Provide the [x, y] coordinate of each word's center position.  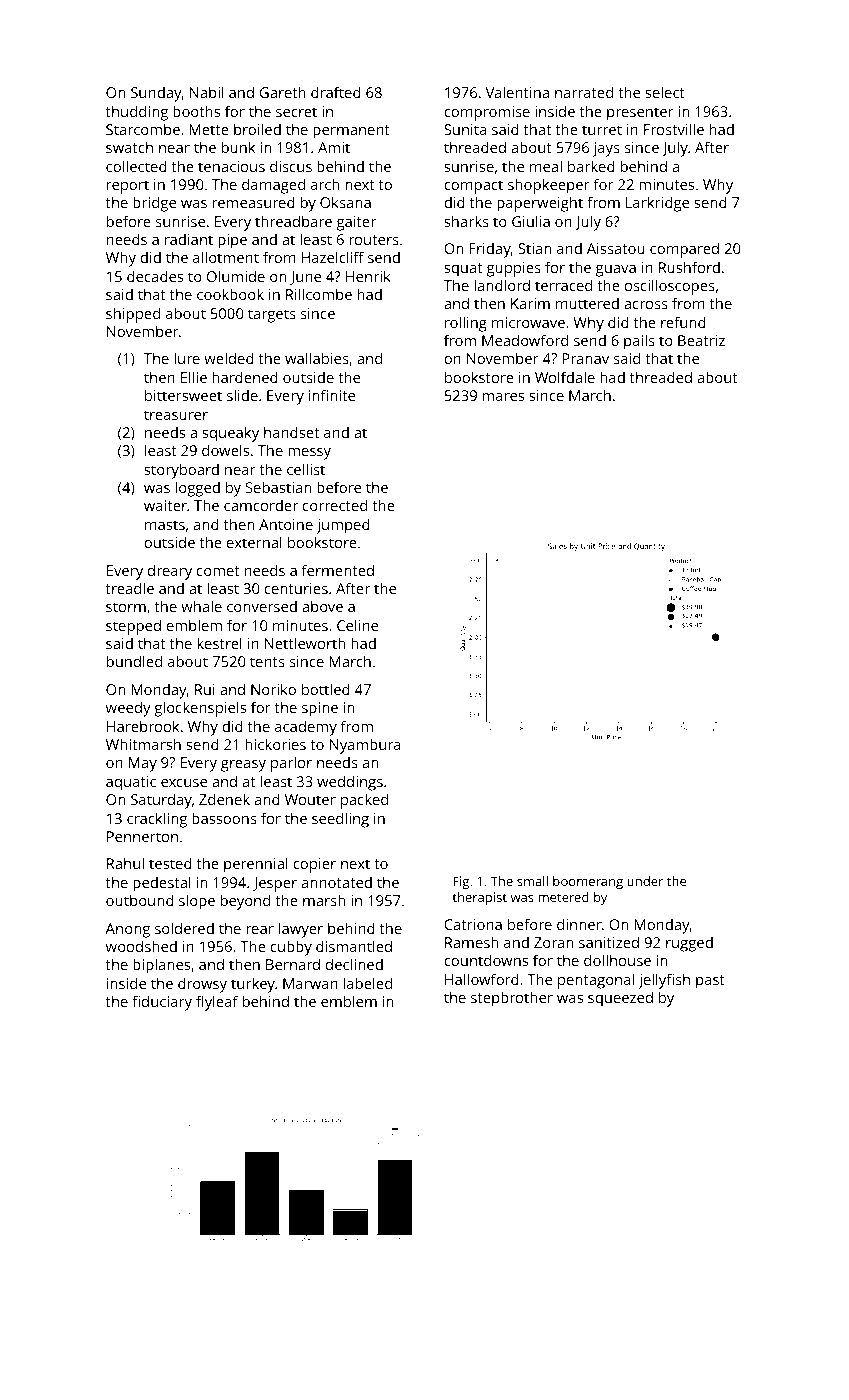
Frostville [674, 129]
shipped [133, 315]
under [645, 881]
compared [684, 250]
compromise [487, 113]
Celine [357, 625]
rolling [466, 324]
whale [201, 606]
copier [314, 865]
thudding [137, 113]
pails [639, 342]
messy [309, 454]
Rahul [125, 863]
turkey [253, 985]
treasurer [176, 415]
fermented [338, 570]
